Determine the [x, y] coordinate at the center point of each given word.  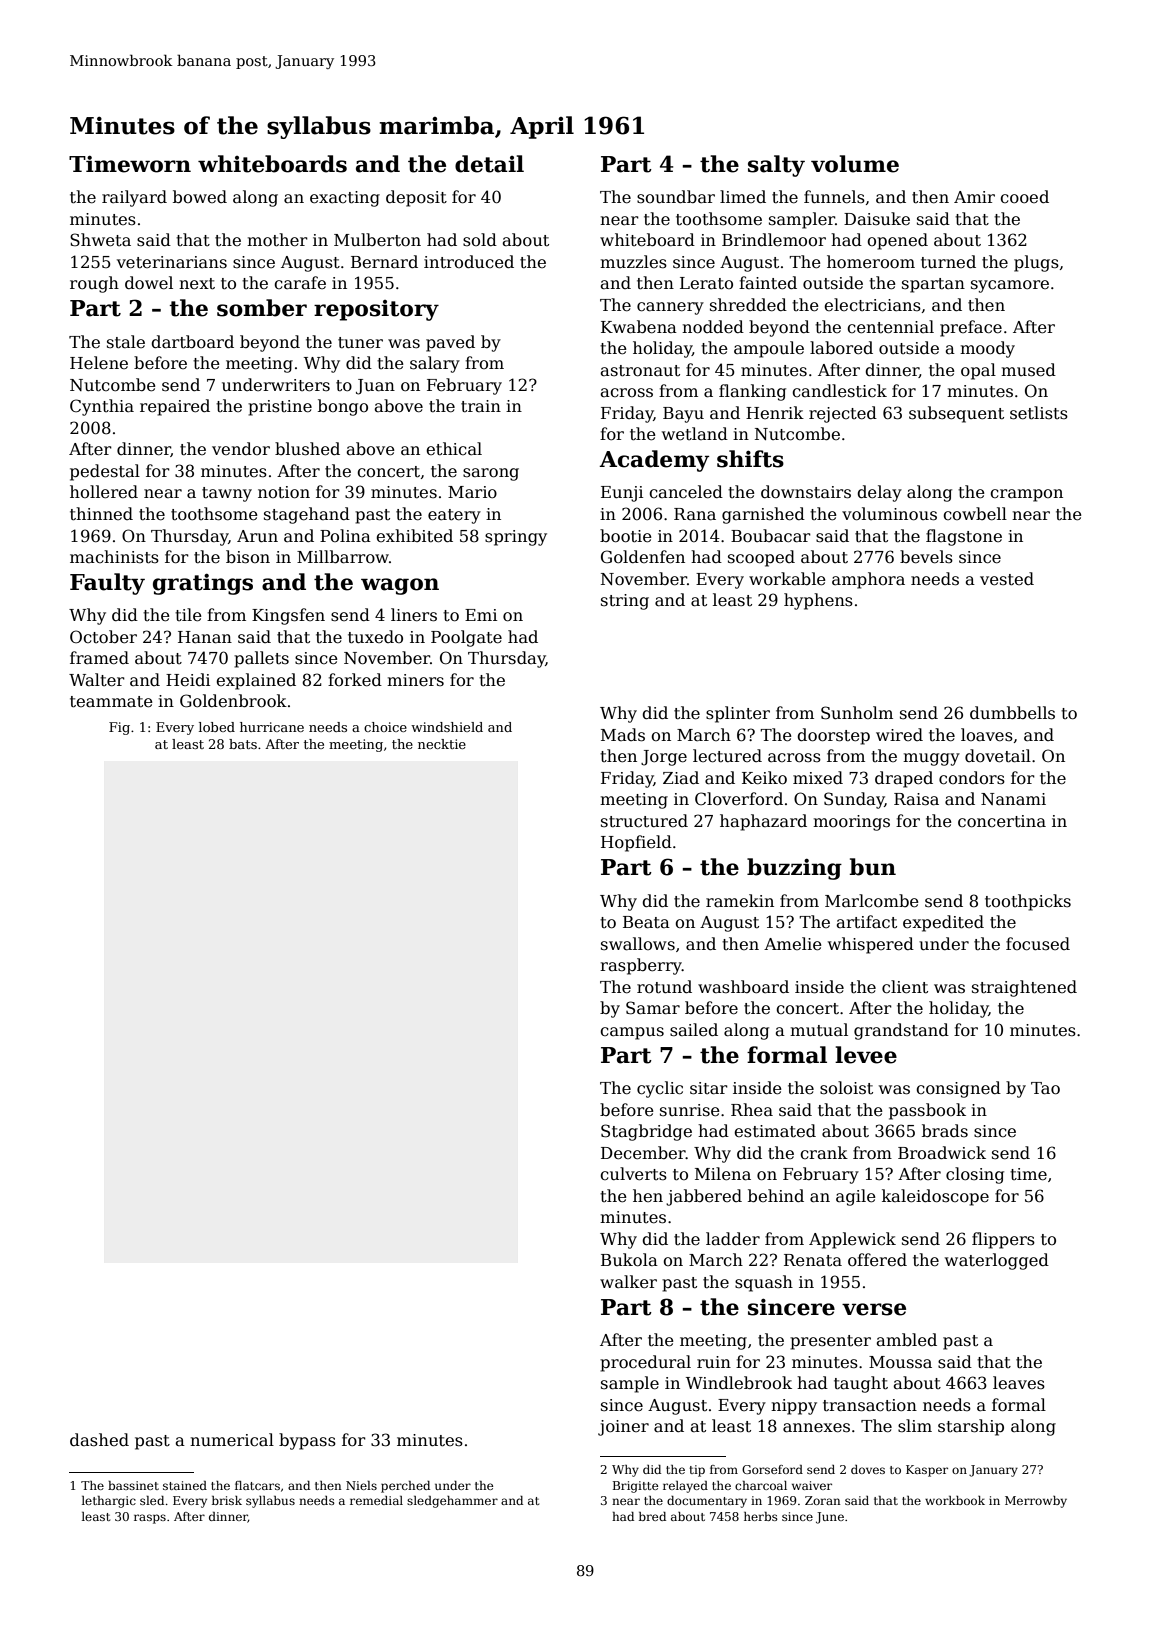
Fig [119, 728]
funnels [834, 197]
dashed [99, 1439]
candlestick [839, 391]
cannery [670, 308]
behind [776, 1195]
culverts [633, 1174]
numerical [232, 1440]
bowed [200, 196]
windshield [447, 727]
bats [243, 744]
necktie [442, 744]
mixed [818, 777]
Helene [99, 363]
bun [872, 867]
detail [489, 164]
